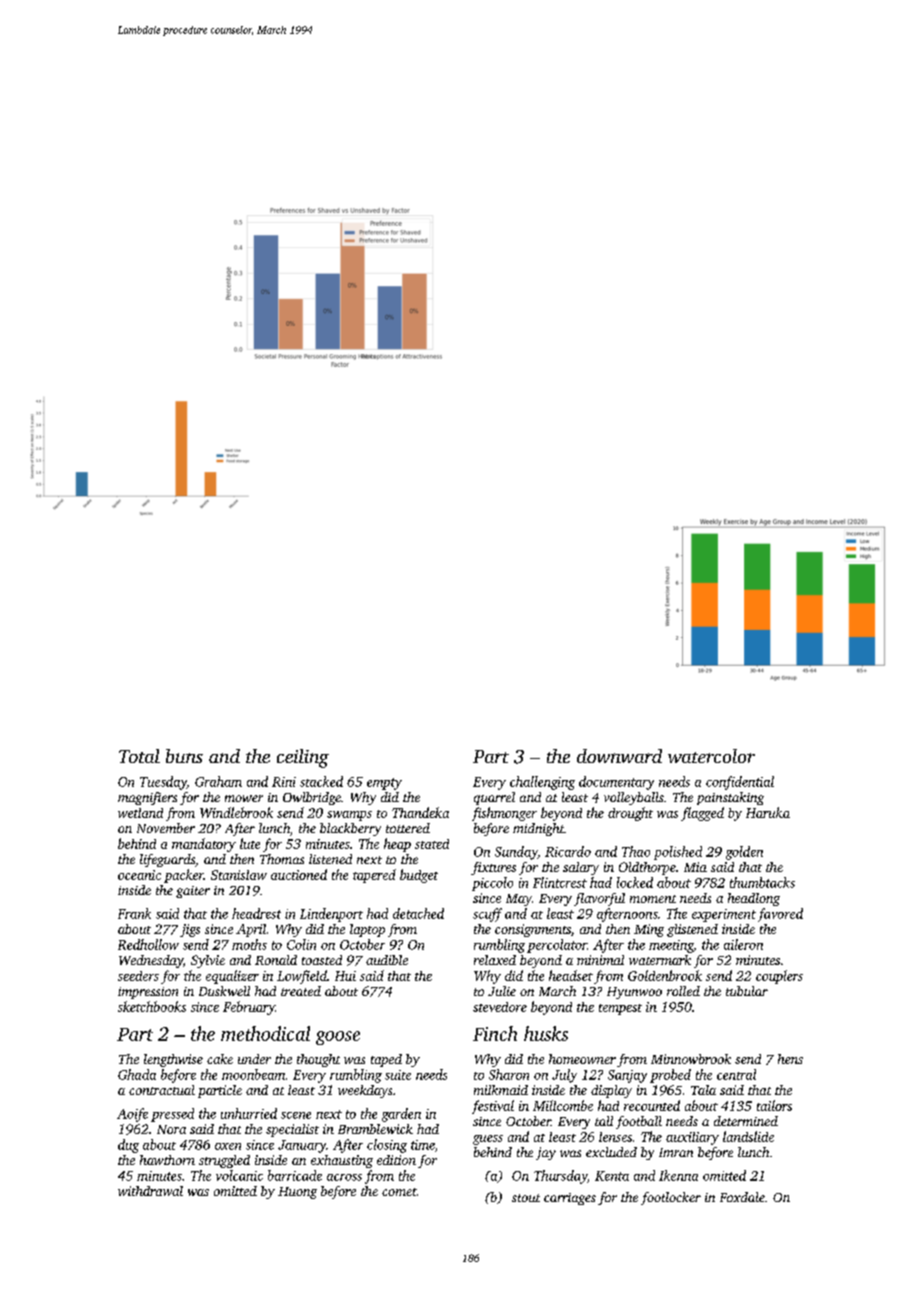 This page has height=1308, width=924. What do you see at coordinates (374, 876) in the page?
I see `tapered` at bounding box center [374, 876].
